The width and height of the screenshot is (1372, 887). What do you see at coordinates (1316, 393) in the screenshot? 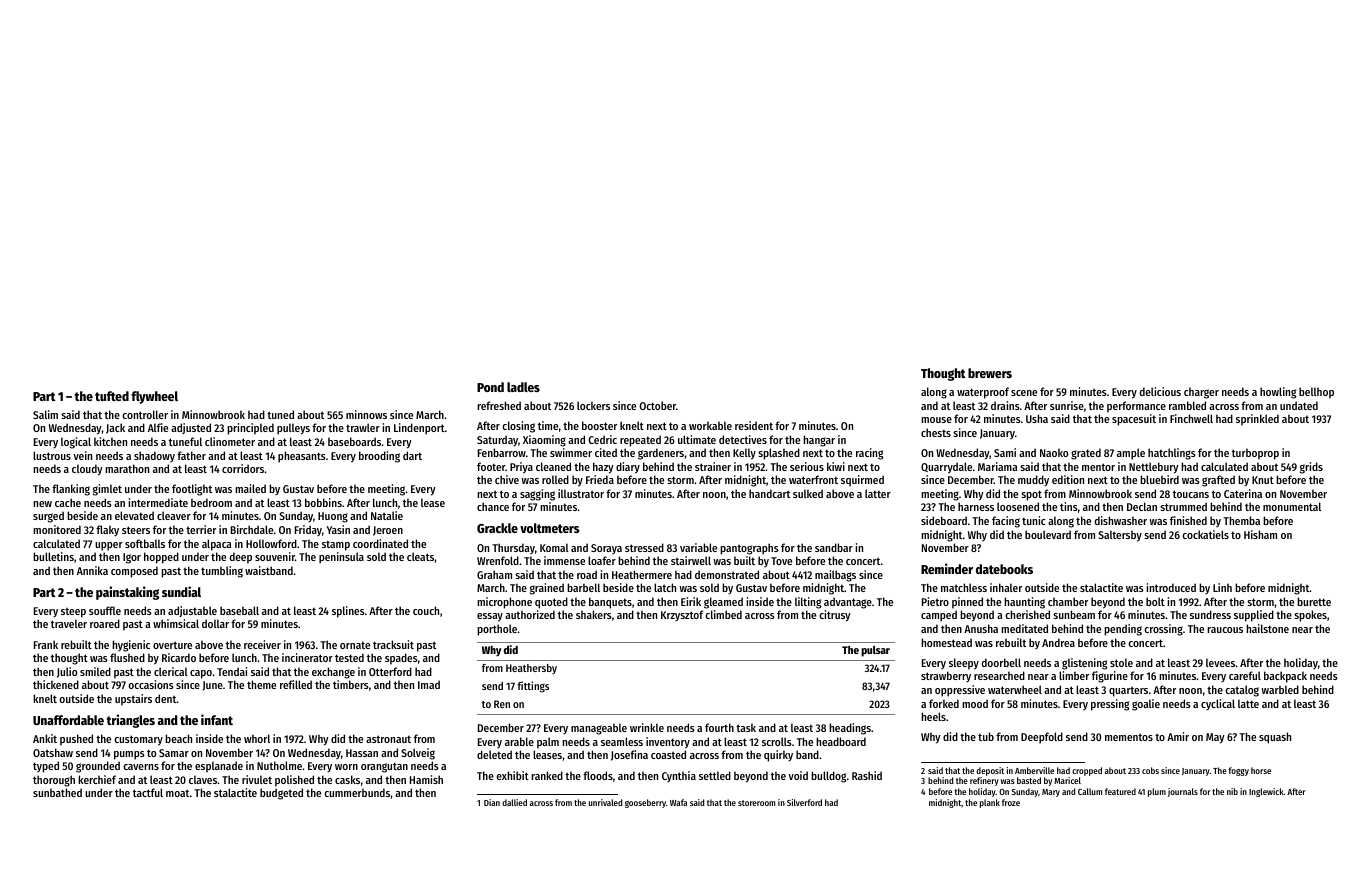
I see `bellhop` at bounding box center [1316, 393].
